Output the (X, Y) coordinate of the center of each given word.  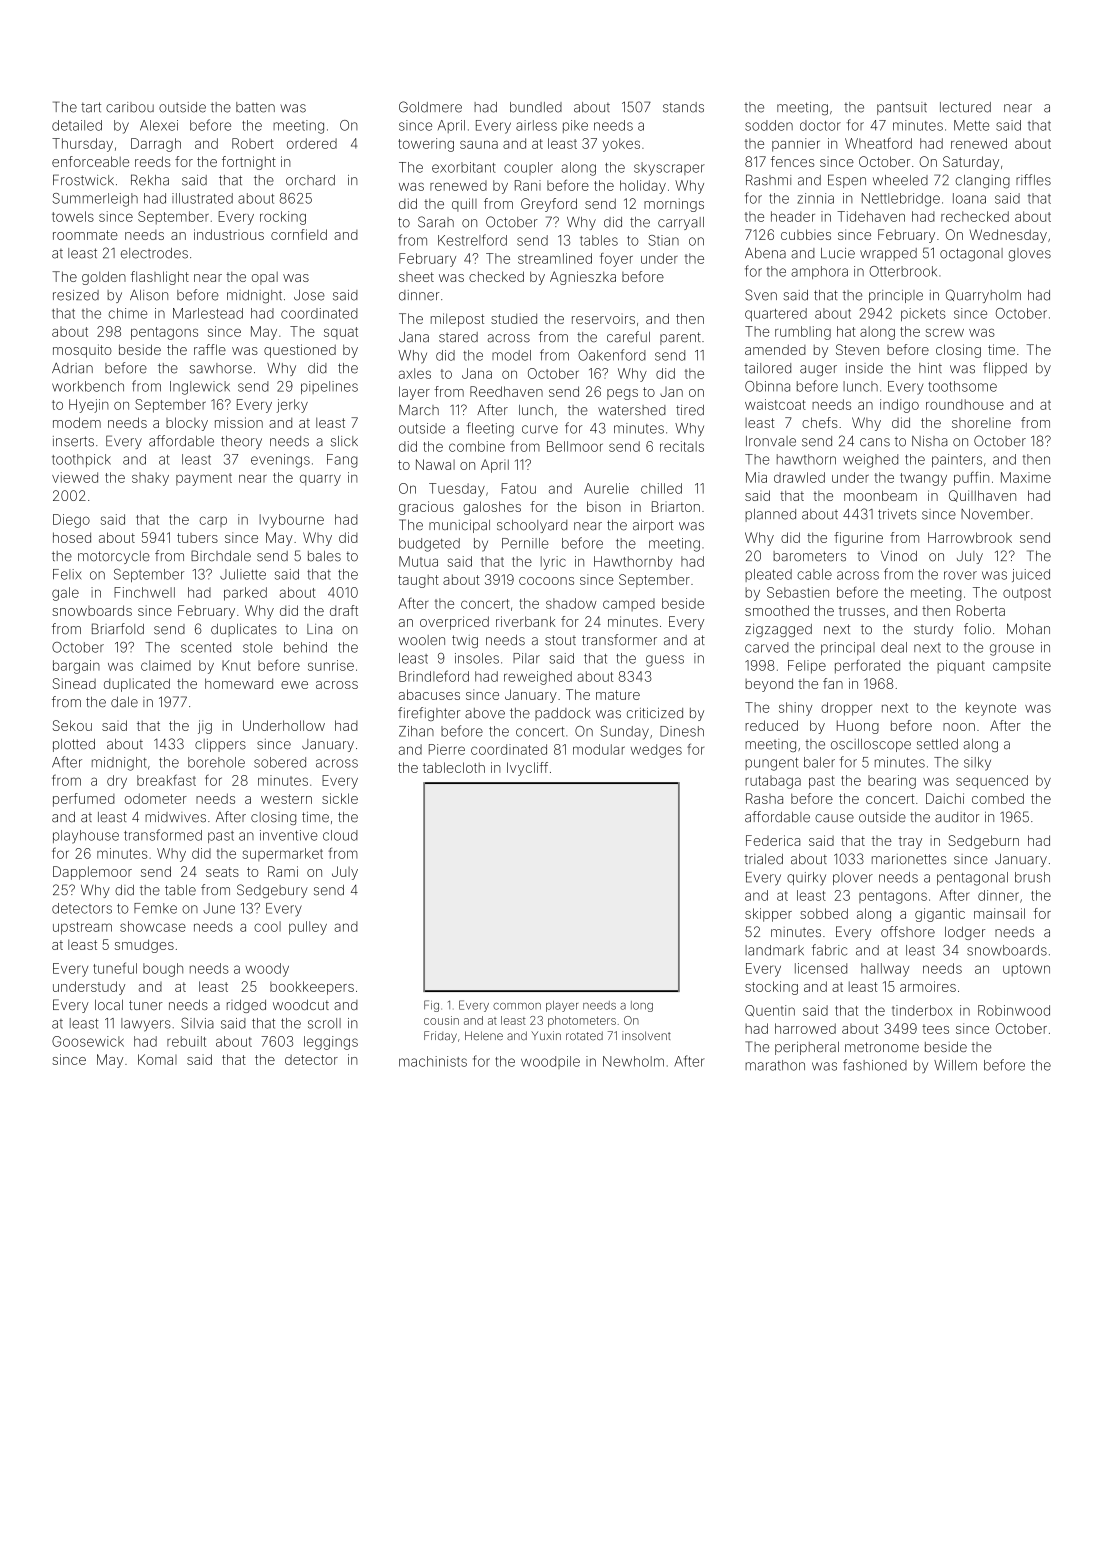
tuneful (115, 968)
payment (204, 479)
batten (255, 107)
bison (604, 506)
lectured (965, 107)
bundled (536, 107)
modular (599, 749)
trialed (763, 859)
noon (959, 727)
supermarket (283, 854)
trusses (862, 611)
